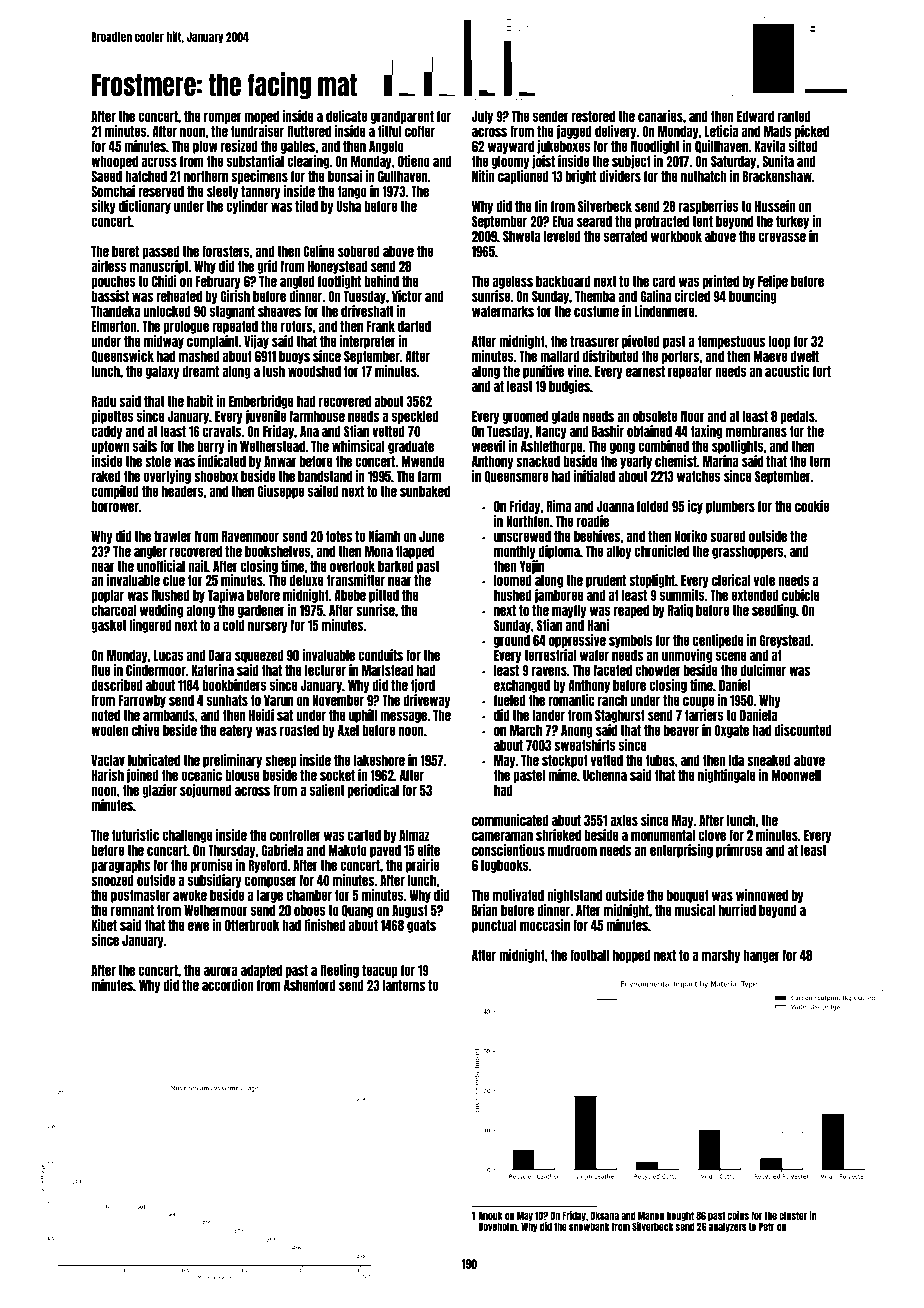 The height and width of the screenshot is (1308, 924). I want to click on raspberries, so click(709, 207).
